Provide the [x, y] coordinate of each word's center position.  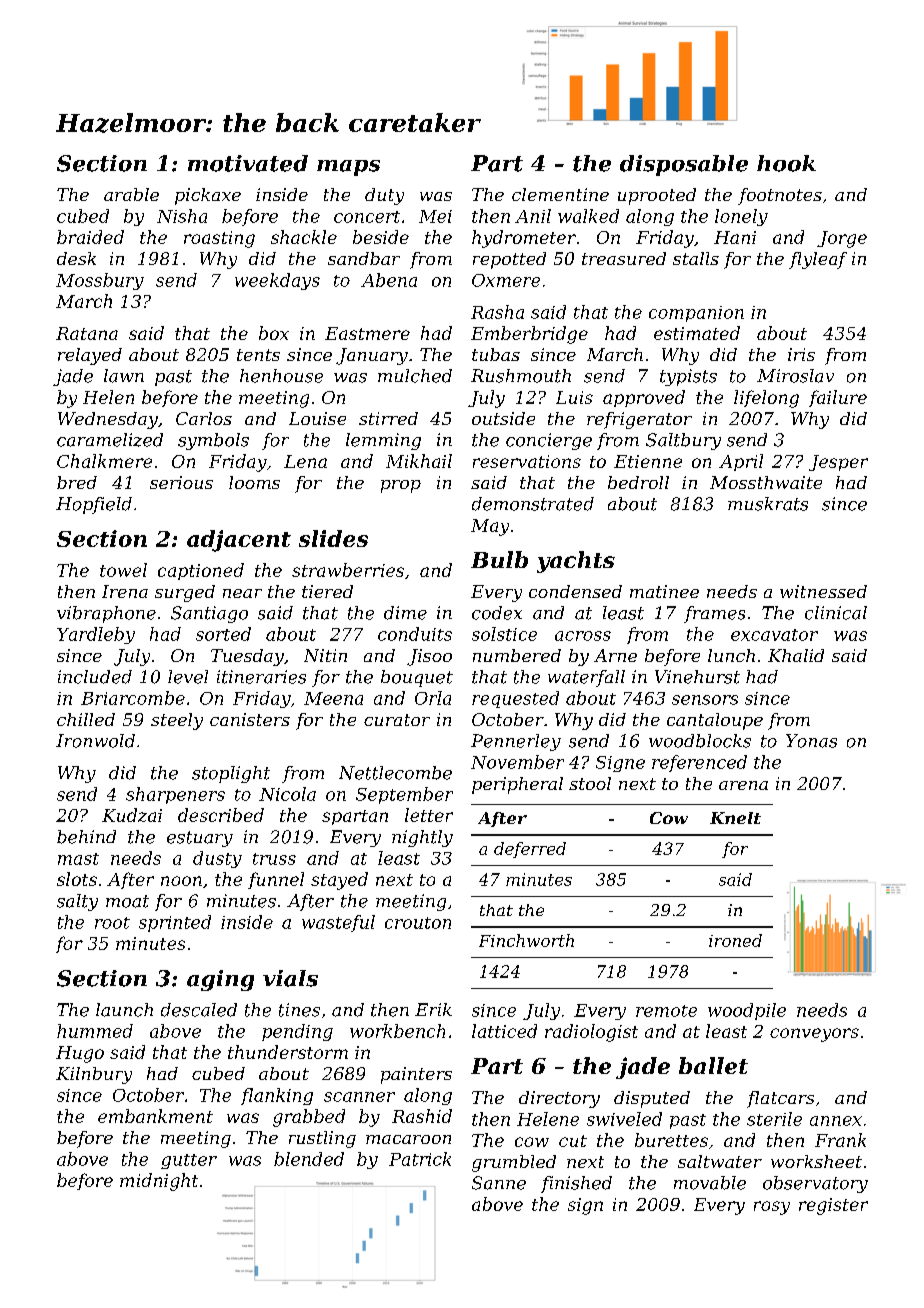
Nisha [182, 216]
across [583, 636]
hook [786, 163]
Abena [389, 280]
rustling [322, 1139]
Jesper [838, 463]
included [95, 677]
